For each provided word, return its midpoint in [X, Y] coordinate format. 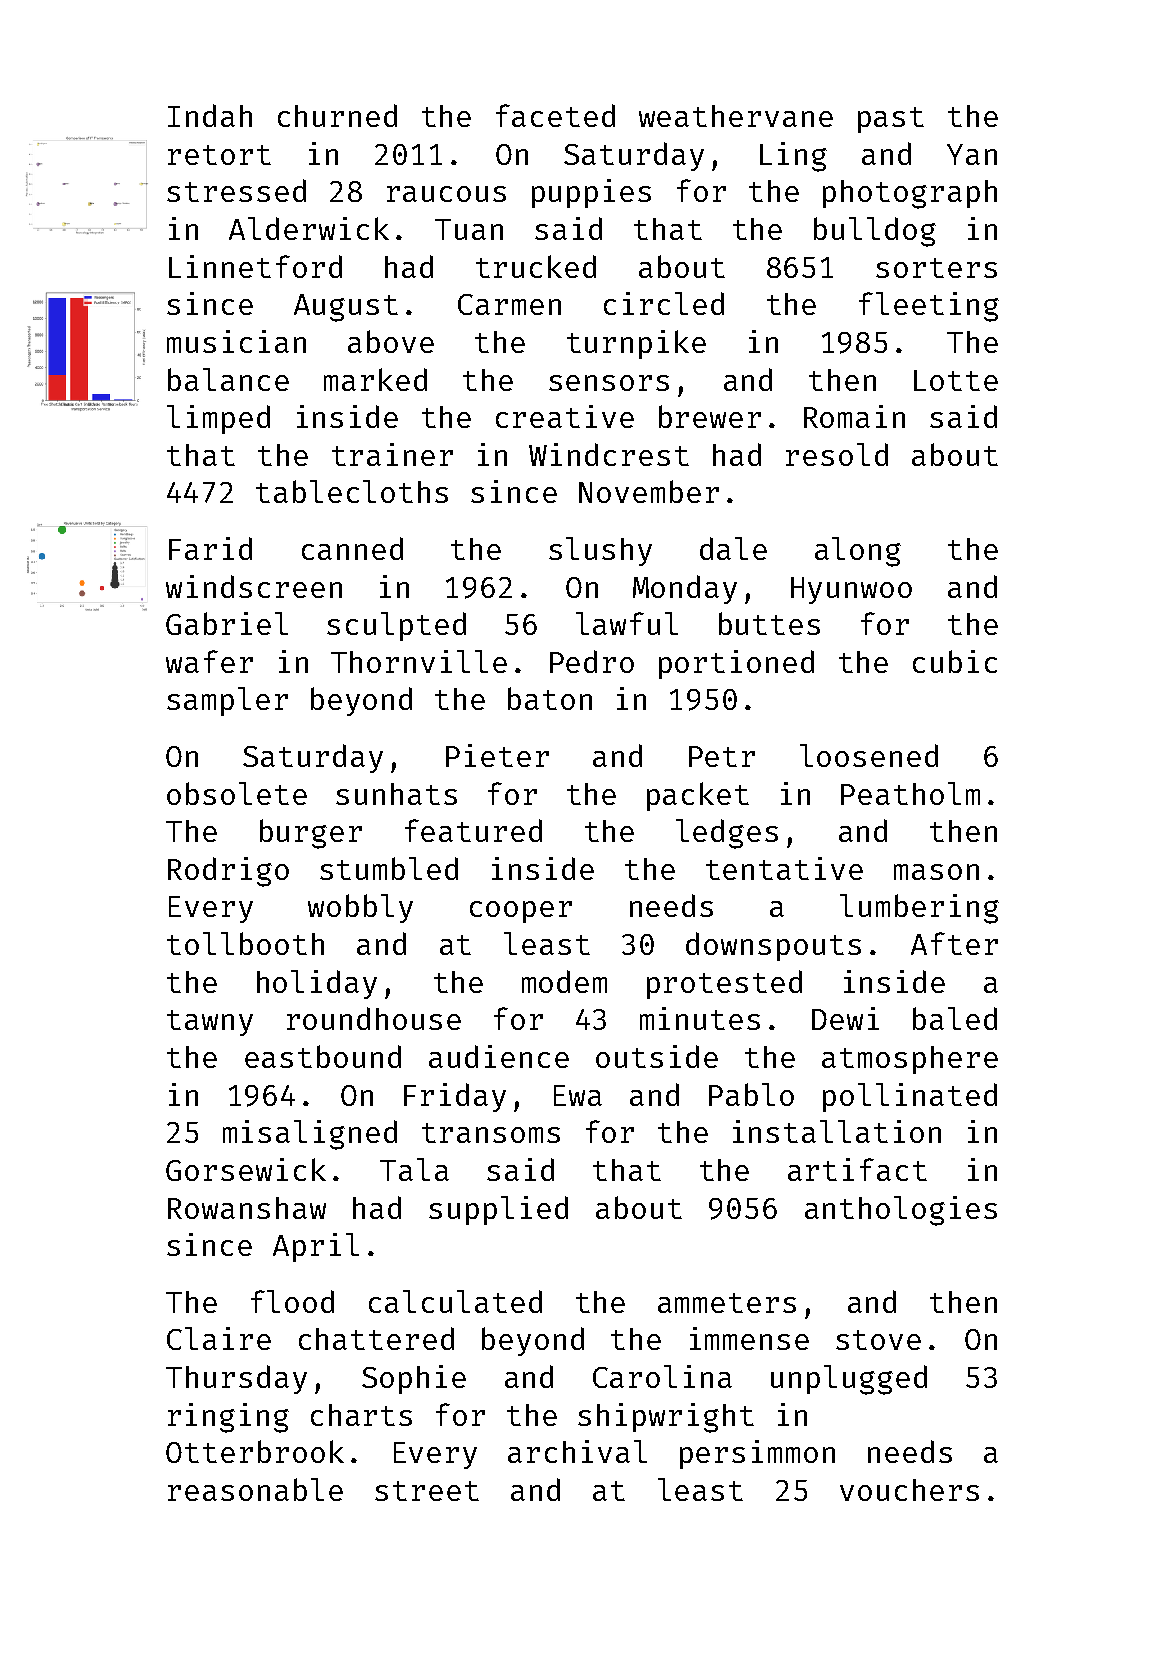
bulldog [875, 232]
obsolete [237, 793]
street [427, 1491]
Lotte [956, 380]
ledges [727, 834]
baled [955, 1018]
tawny [210, 1023]
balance [228, 379]
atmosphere [910, 1060]
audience [499, 1056]
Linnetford [255, 266]
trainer [392, 454]
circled [664, 303]
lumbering [919, 909]
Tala [414, 1169]
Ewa [578, 1095]
